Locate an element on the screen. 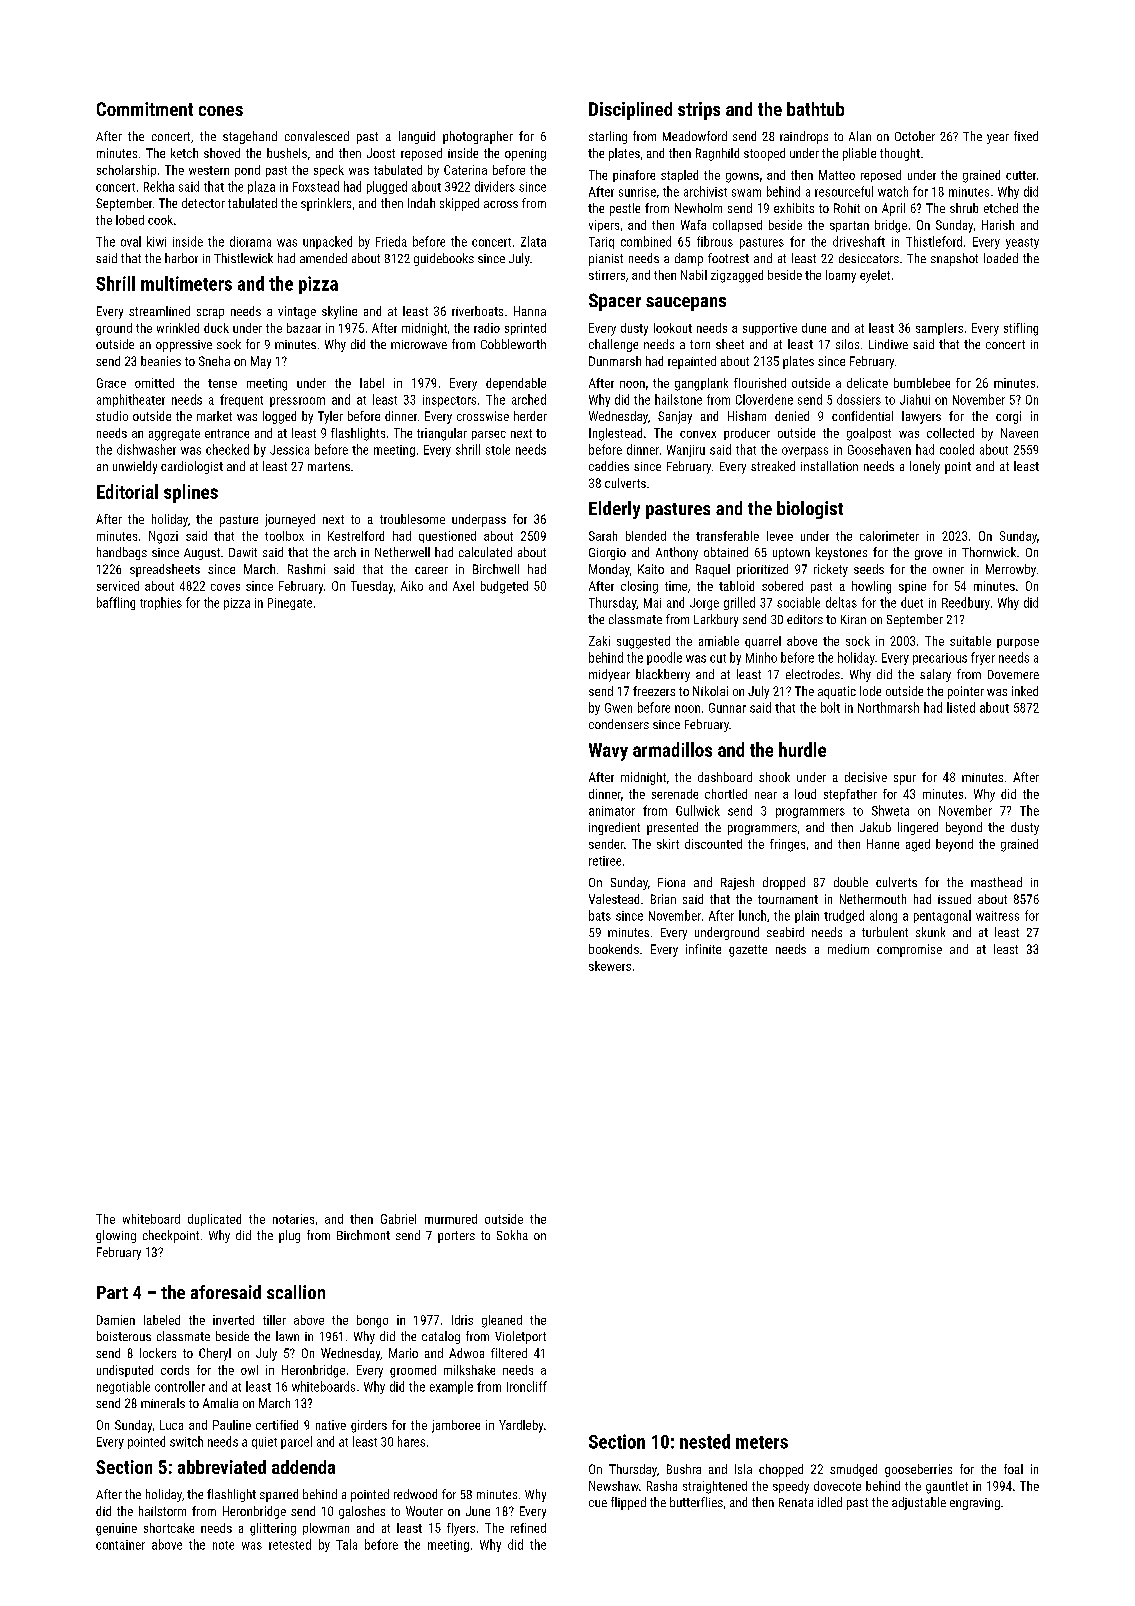 The width and height of the screenshot is (1135, 1606). Disciplined is located at coordinates (630, 111).
